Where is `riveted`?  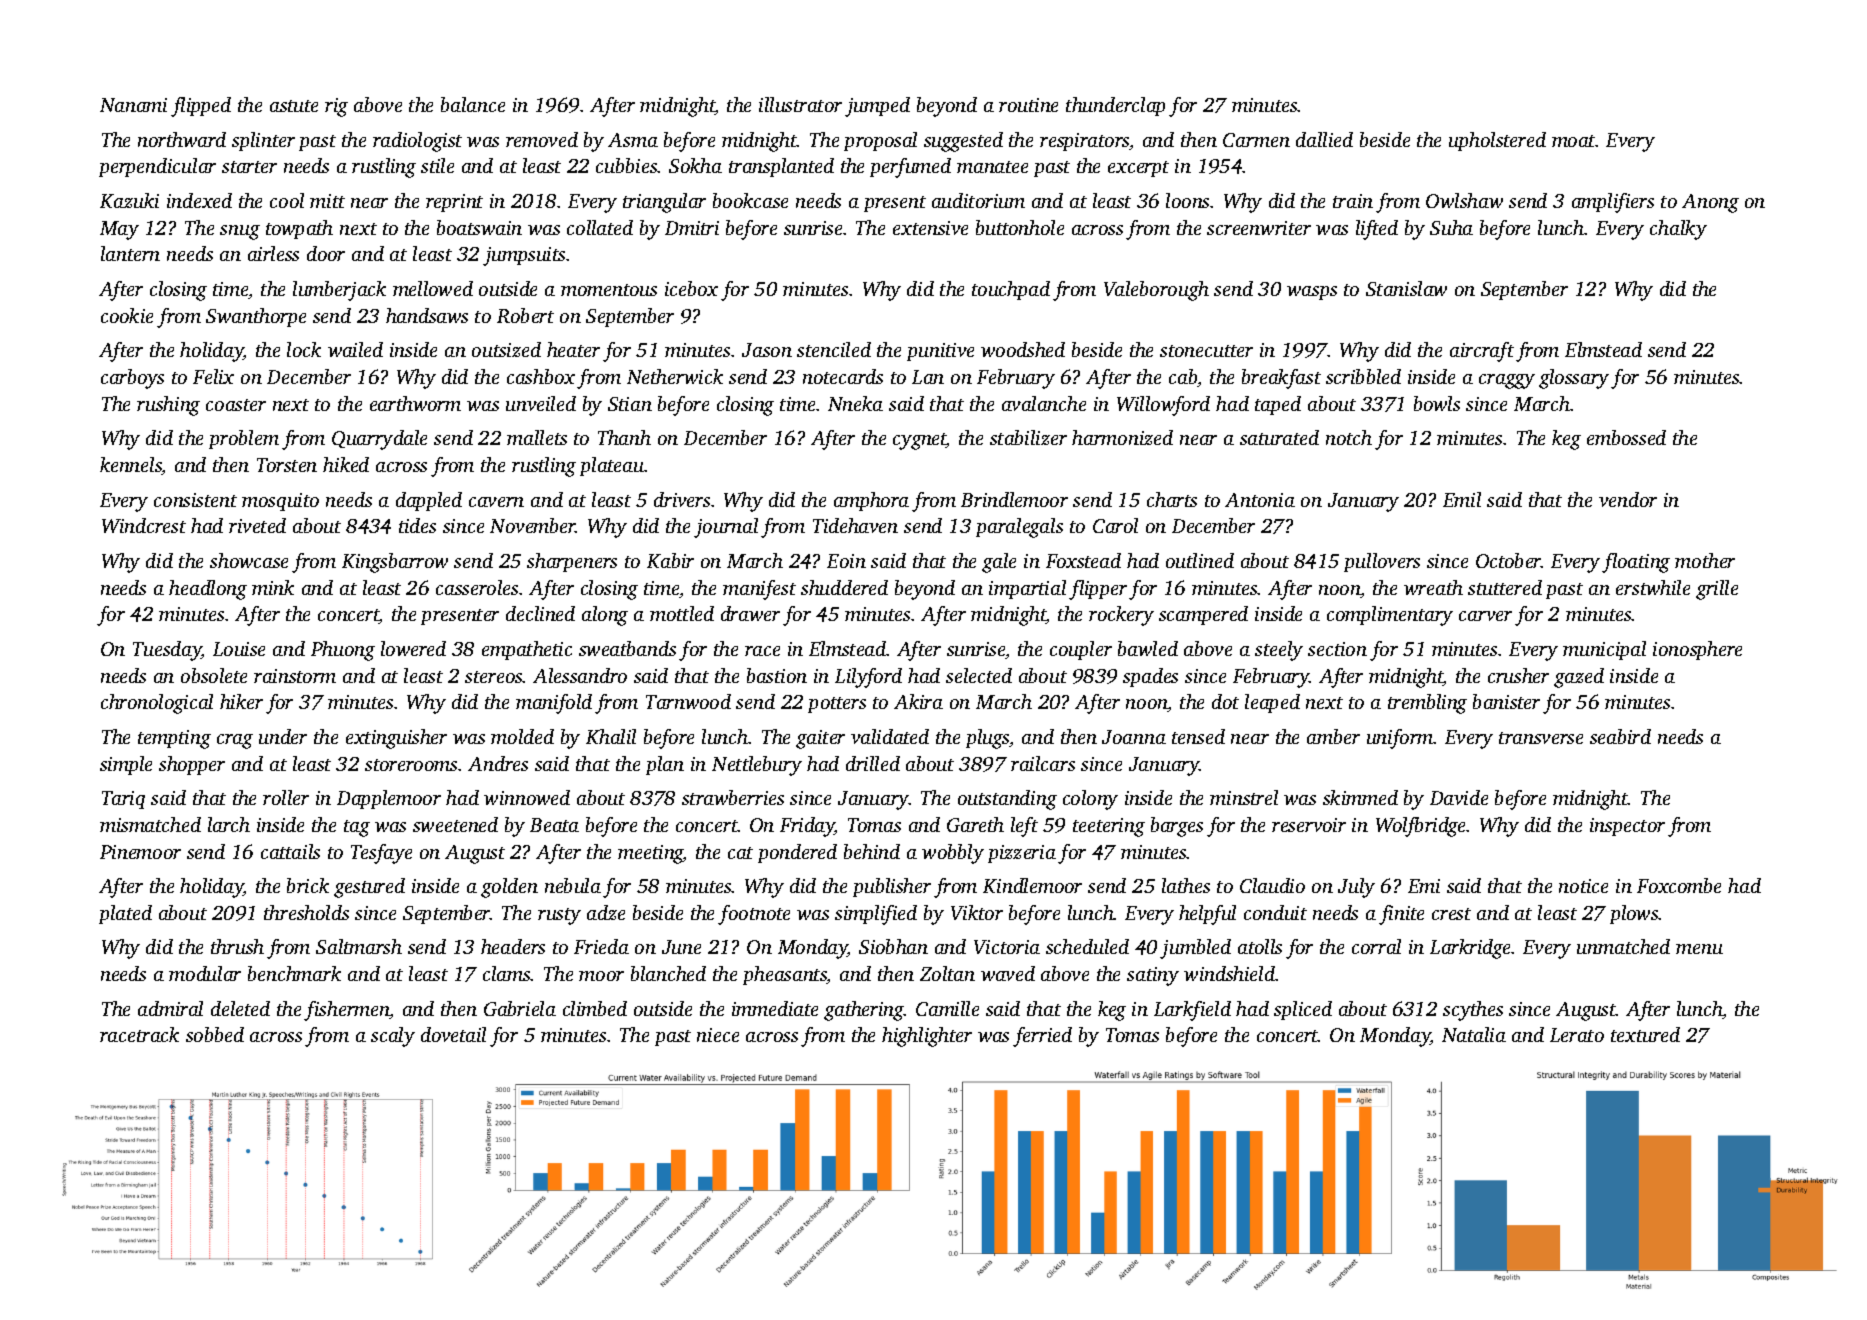 riveted is located at coordinates (257, 525).
